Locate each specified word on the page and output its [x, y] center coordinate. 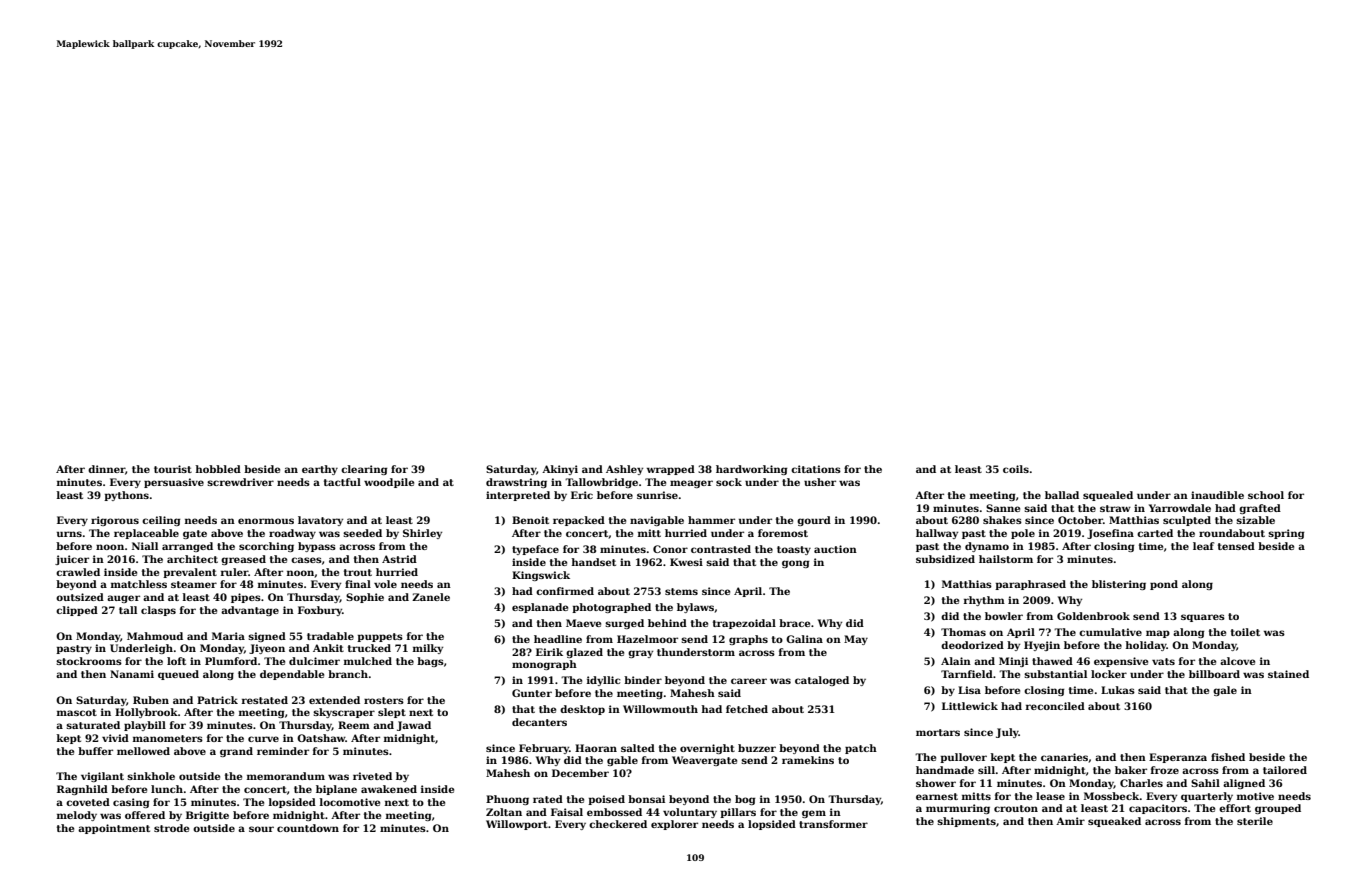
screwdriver [240, 482]
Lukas [1118, 690]
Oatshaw [321, 738]
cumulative [1110, 632]
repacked [579, 521]
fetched [747, 709]
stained [1288, 674]
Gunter [532, 693]
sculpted [1187, 521]
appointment [114, 829]
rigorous [115, 521]
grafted [1260, 509]
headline [558, 639]
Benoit [530, 520]
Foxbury [320, 611]
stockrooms [89, 661]
